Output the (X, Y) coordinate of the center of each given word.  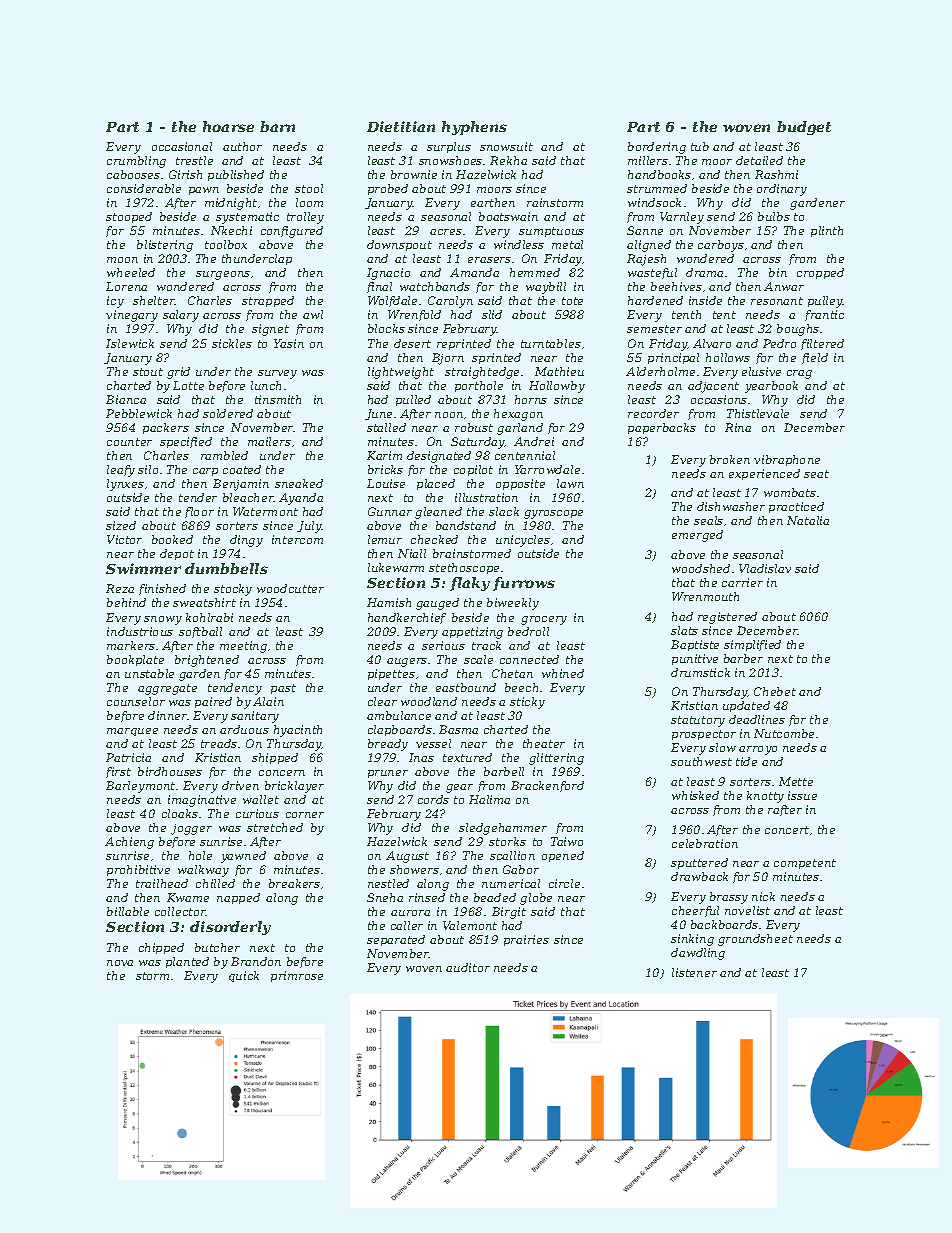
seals (708, 520)
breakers (294, 883)
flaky (470, 584)
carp (205, 472)
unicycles (523, 541)
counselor (136, 701)
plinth (827, 231)
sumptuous (551, 232)
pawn (204, 191)
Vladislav (765, 568)
